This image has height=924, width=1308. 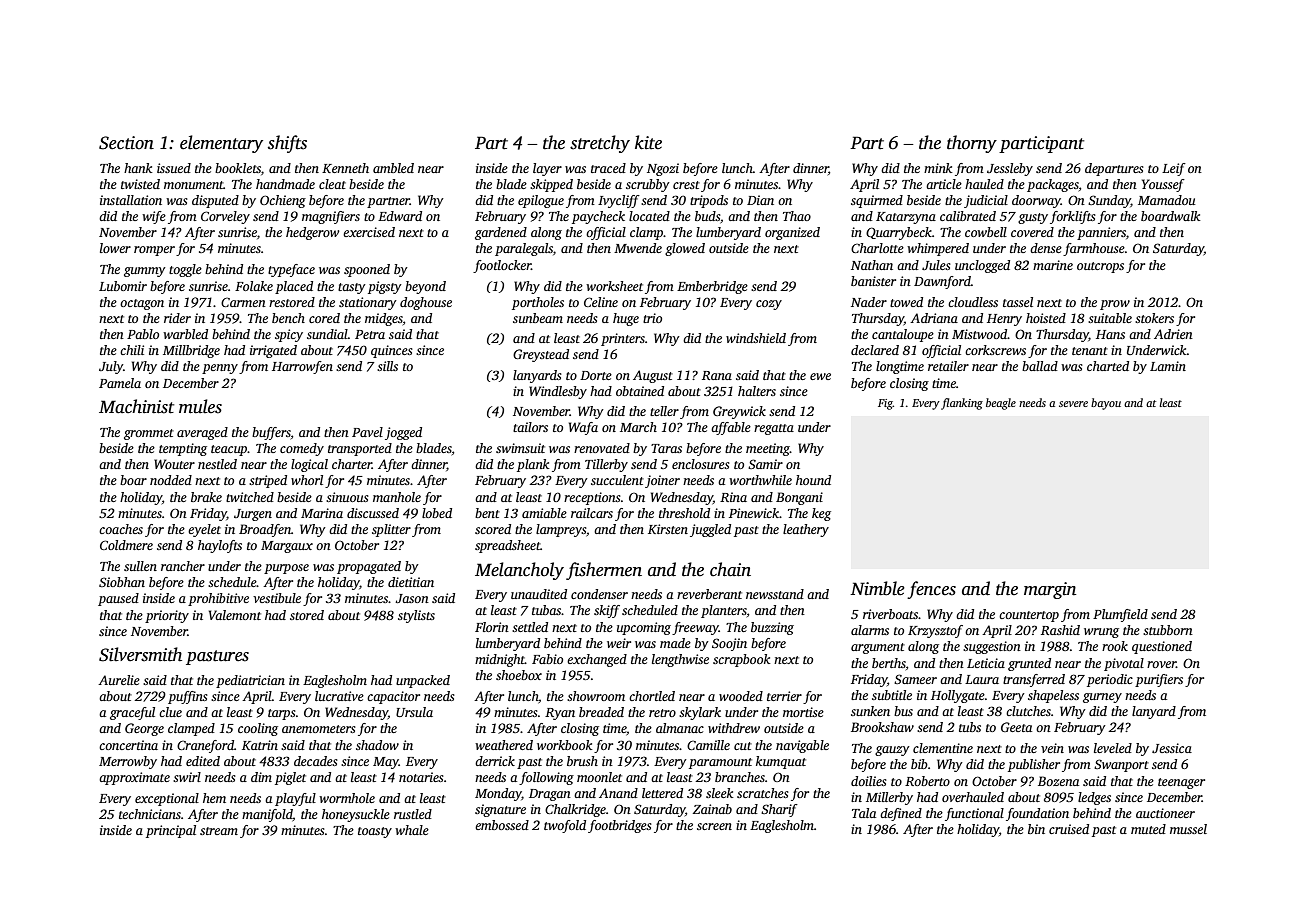 What do you see at coordinates (373, 513) in the image?
I see `discussed` at bounding box center [373, 513].
